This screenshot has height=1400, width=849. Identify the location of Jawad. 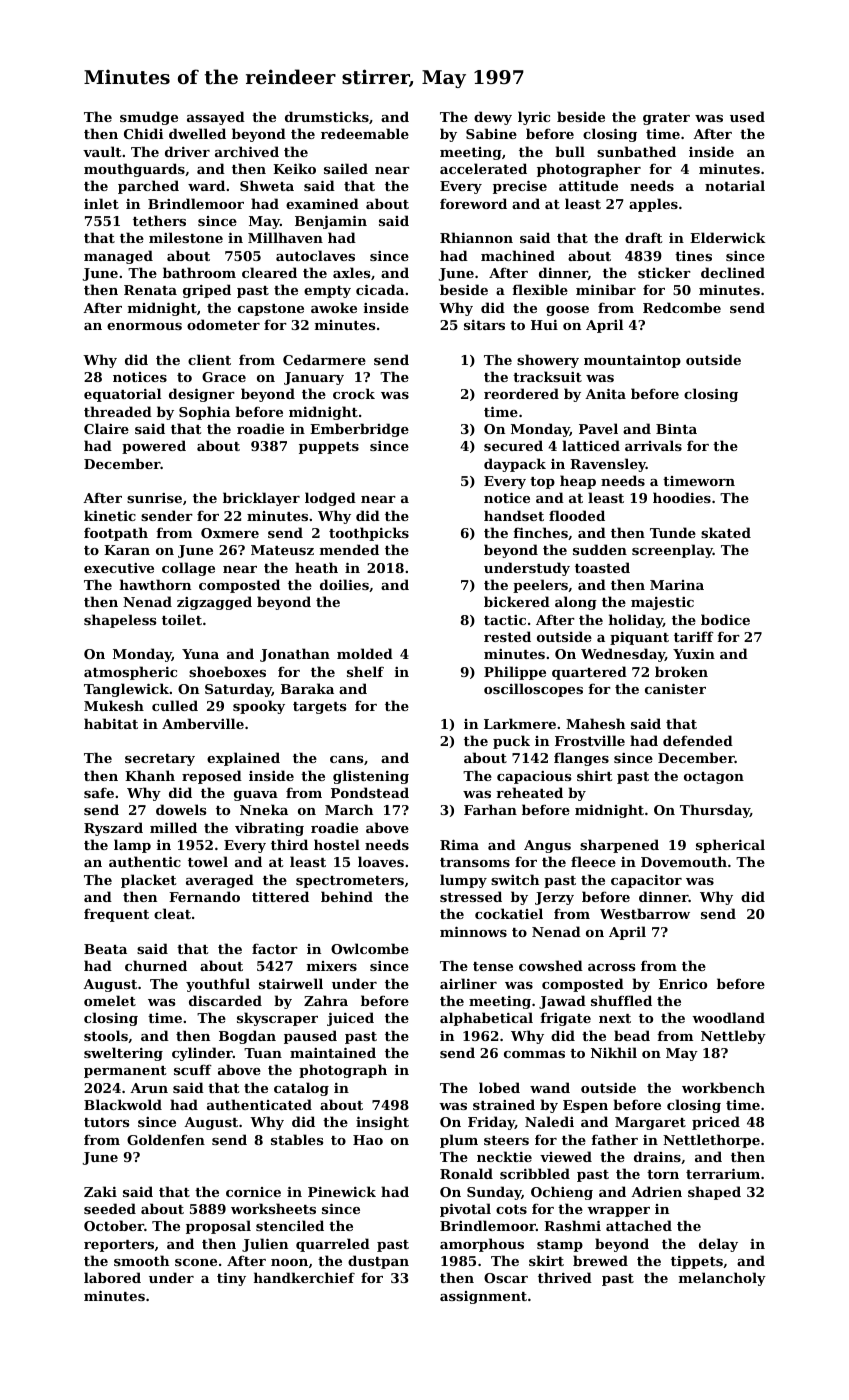
(562, 1002).
